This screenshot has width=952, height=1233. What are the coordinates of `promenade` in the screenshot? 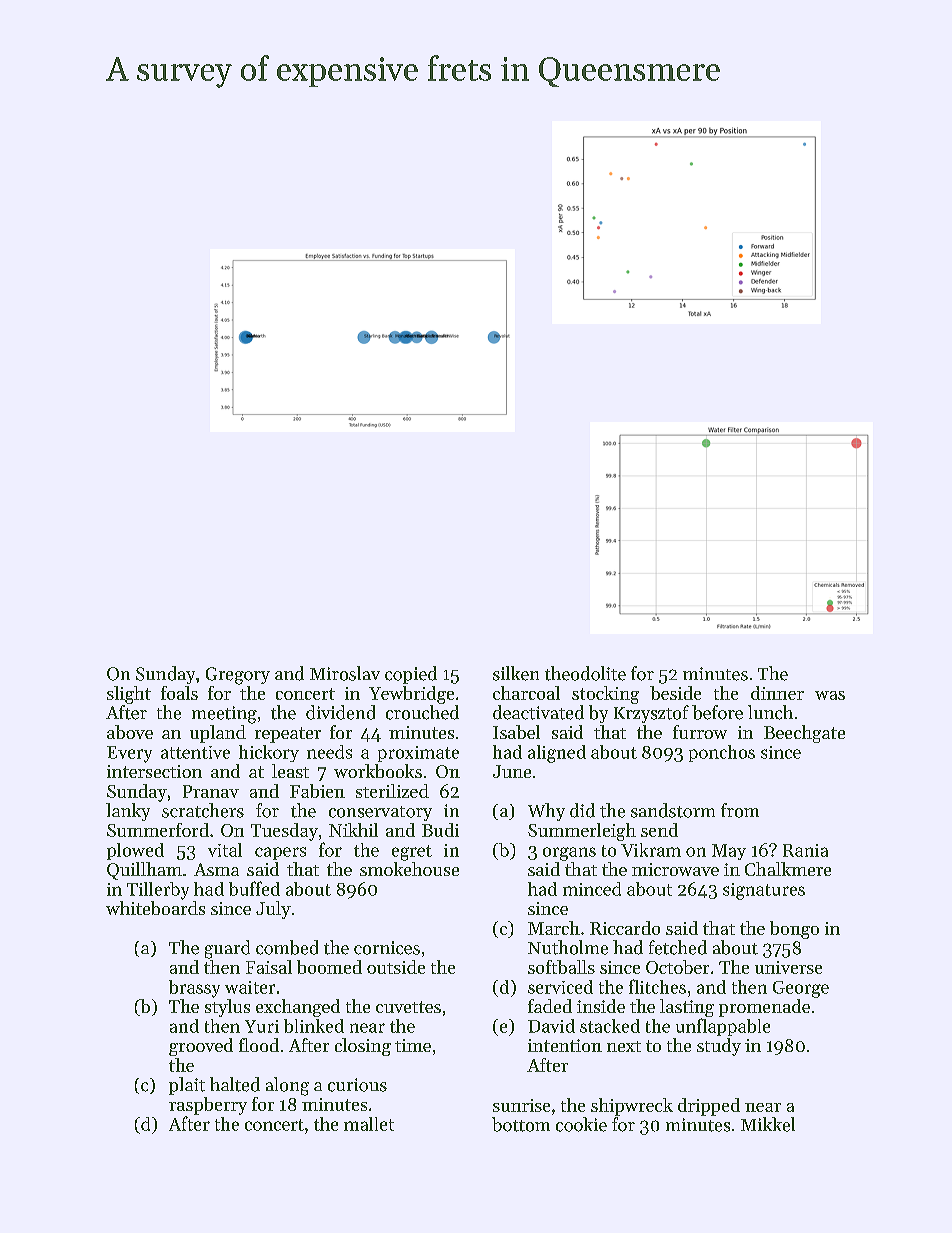 It's located at (764, 1008).
